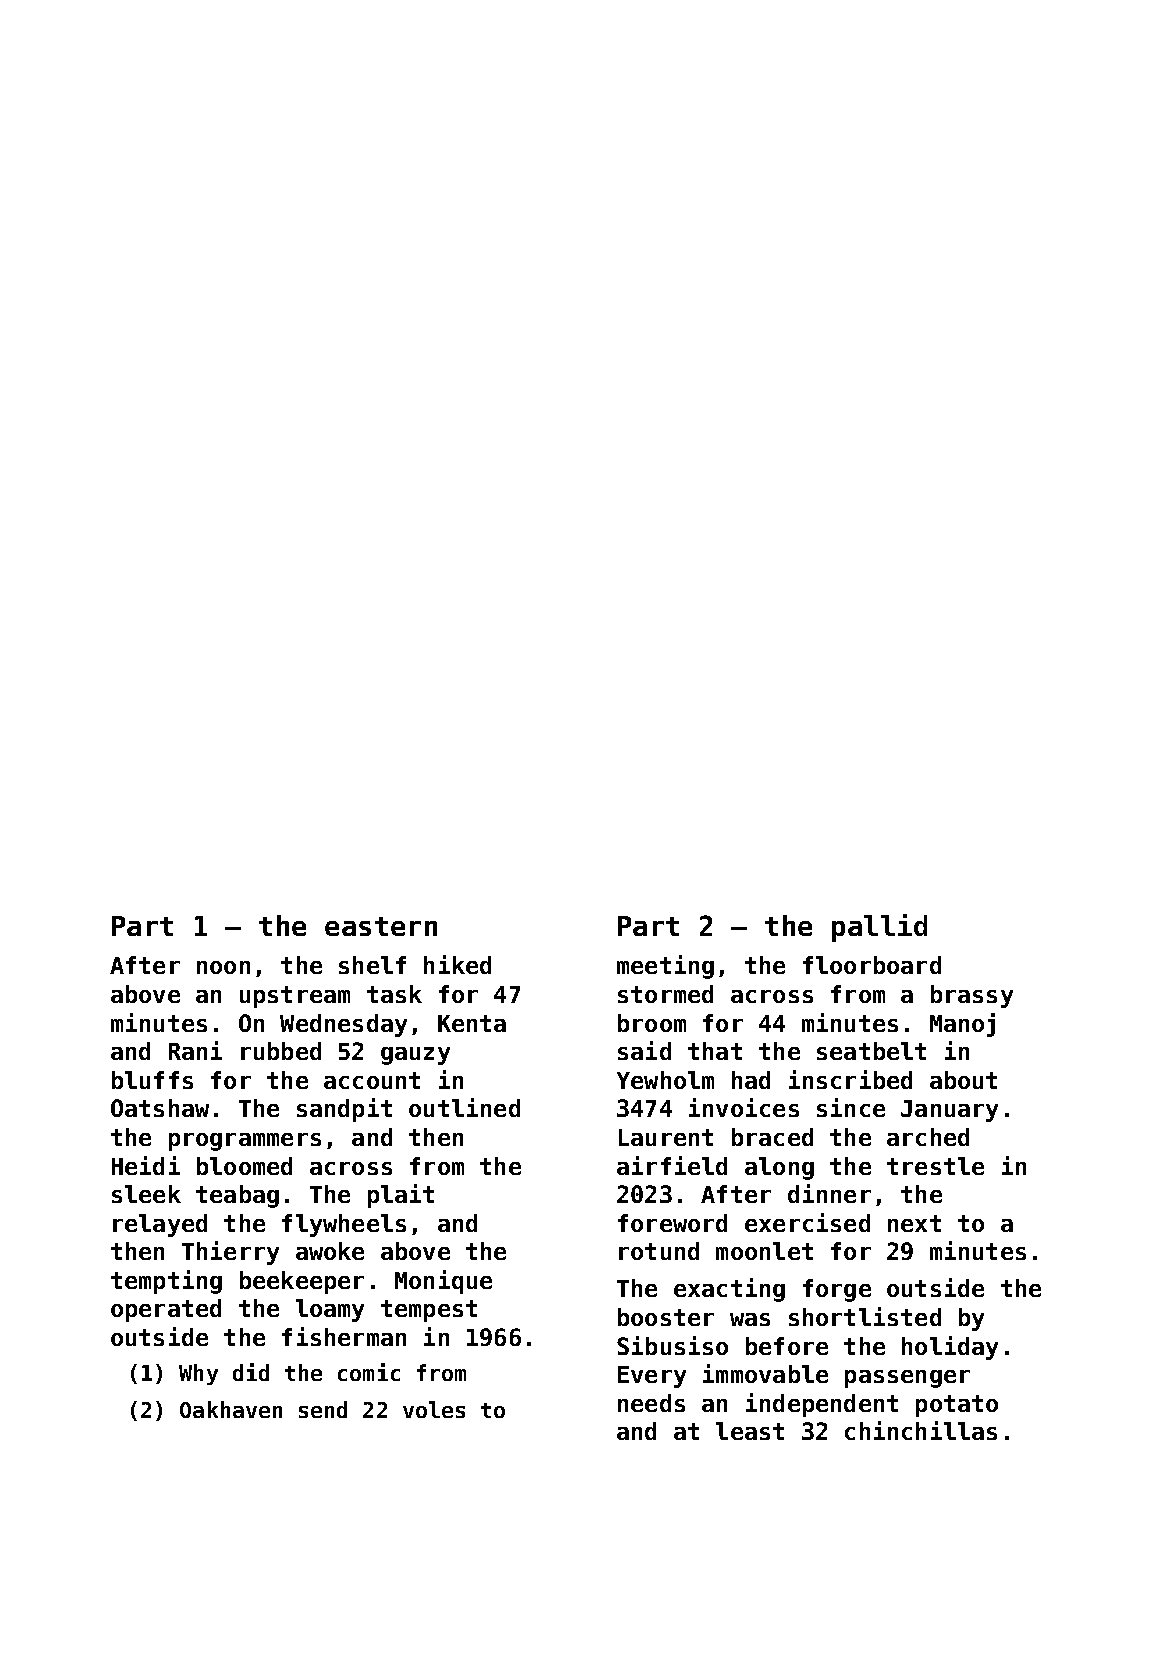 The width and height of the screenshot is (1165, 1654). What do you see at coordinates (344, 1336) in the screenshot?
I see `fisherman` at bounding box center [344, 1336].
